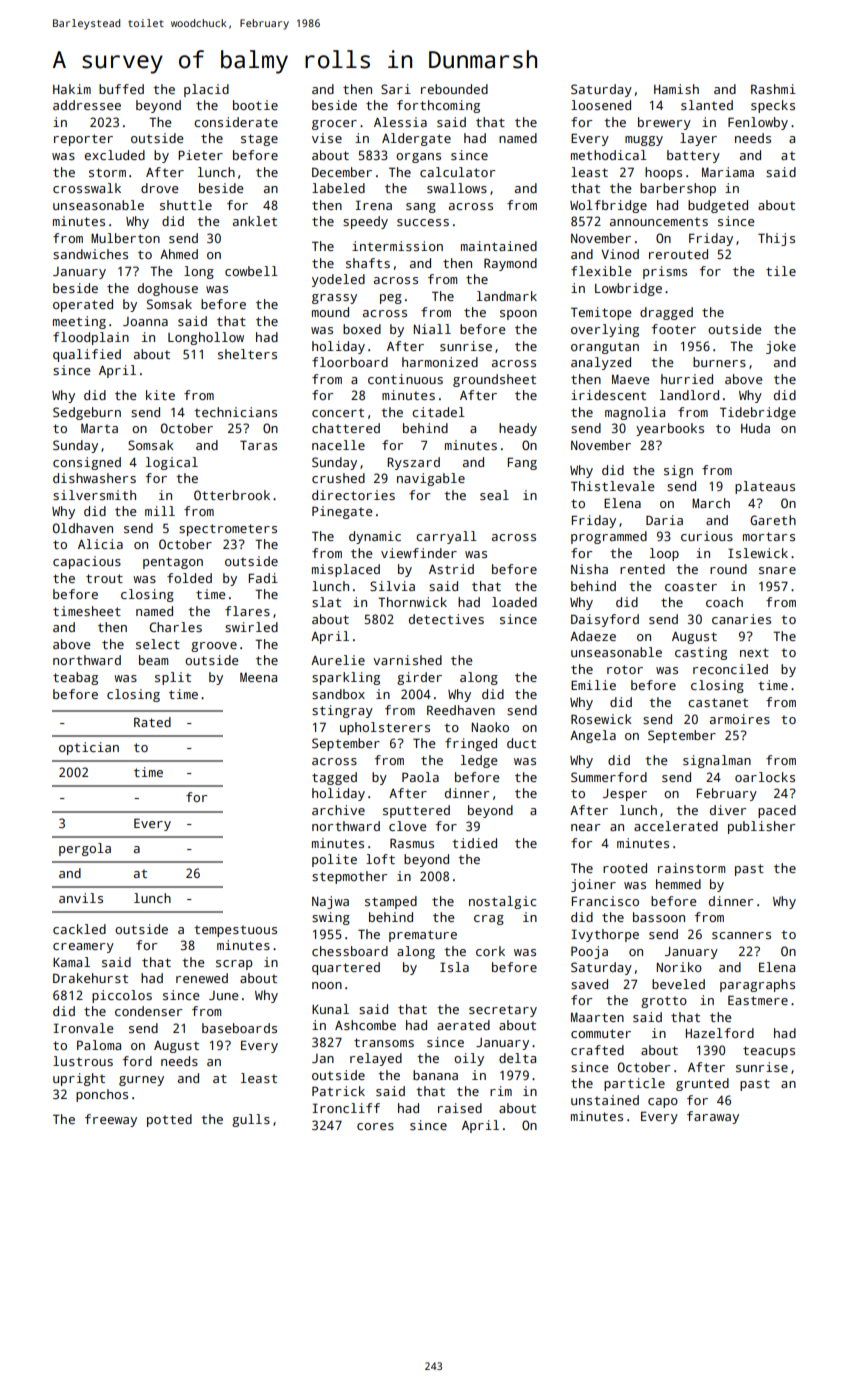 The height and width of the image is (1400, 849). Describe the element at coordinates (678, 984) in the image. I see `beveled` at that location.
